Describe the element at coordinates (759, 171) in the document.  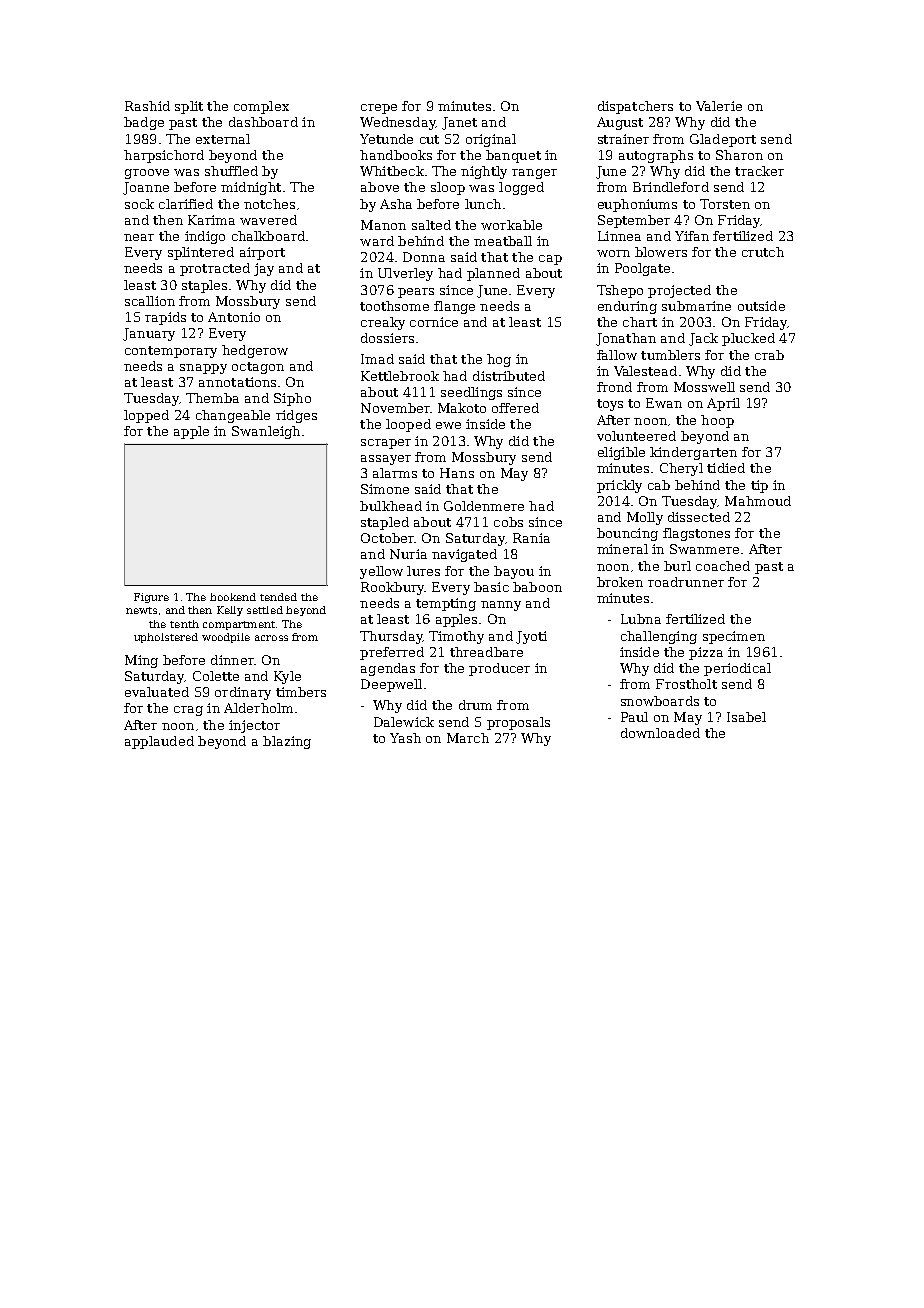
I see `tracker` at that location.
